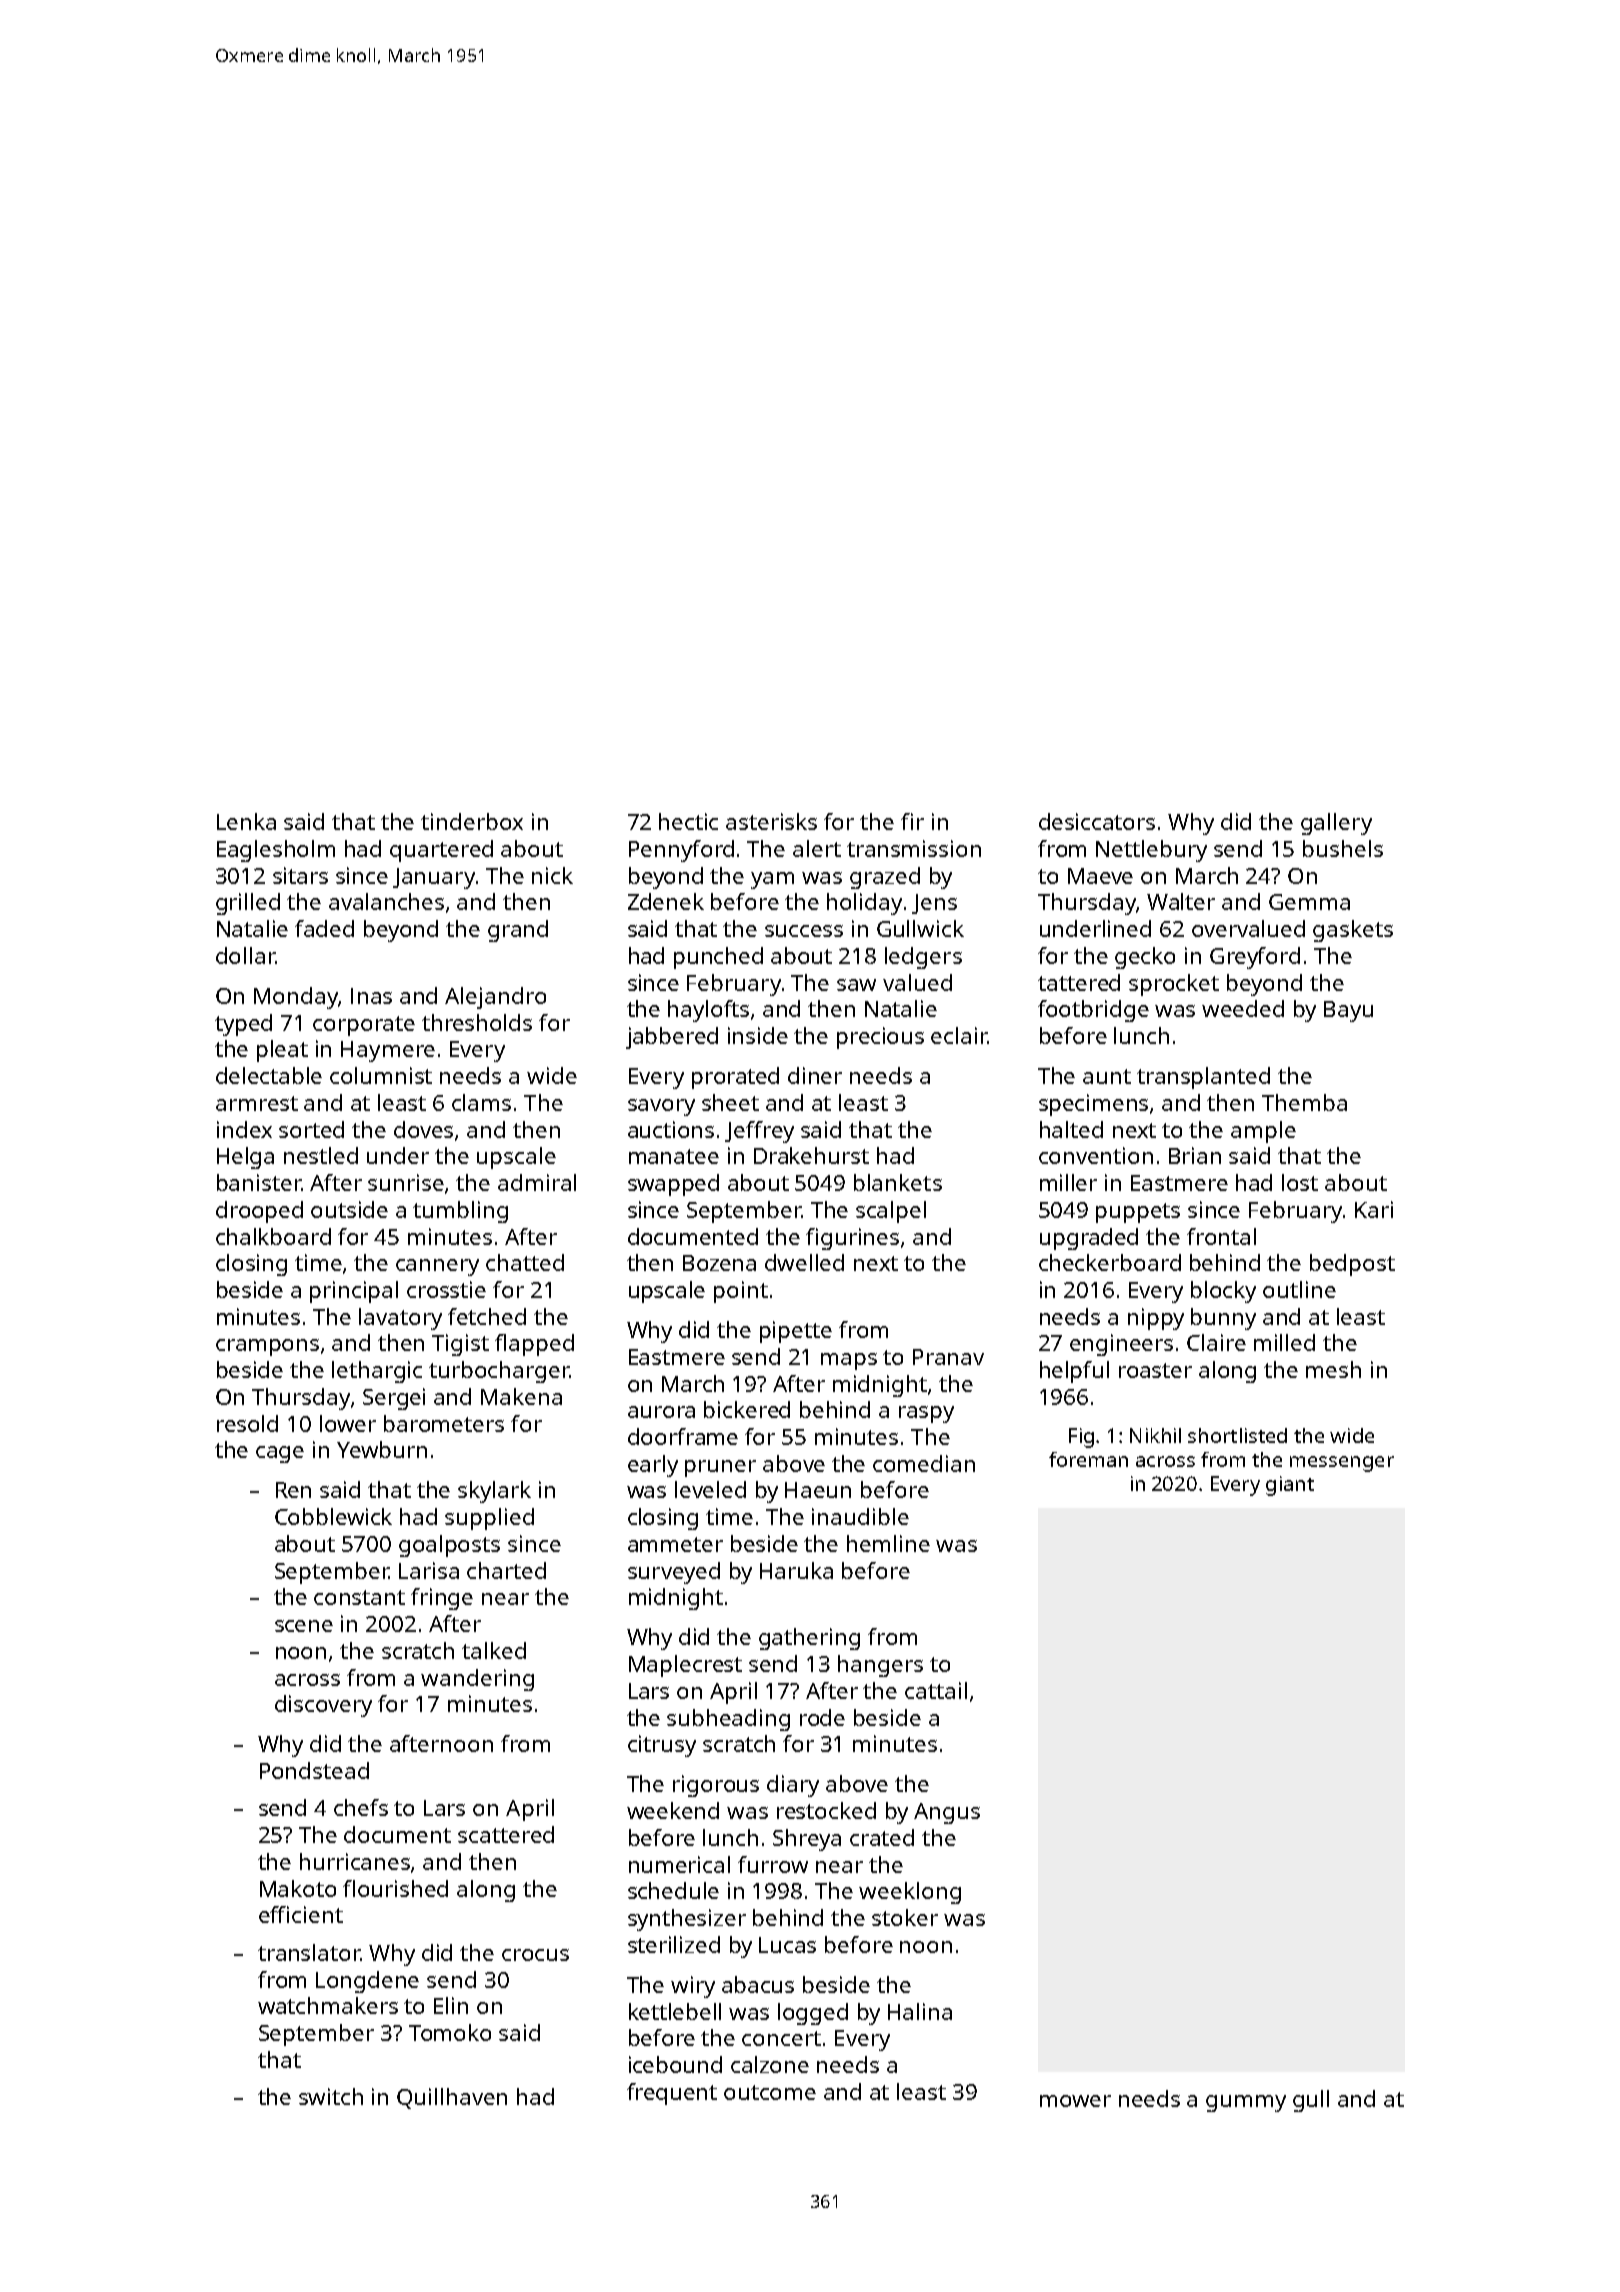 Image resolution: width=1620 pixels, height=2292 pixels. Describe the element at coordinates (947, 1813) in the page. I see `Angus` at that location.
